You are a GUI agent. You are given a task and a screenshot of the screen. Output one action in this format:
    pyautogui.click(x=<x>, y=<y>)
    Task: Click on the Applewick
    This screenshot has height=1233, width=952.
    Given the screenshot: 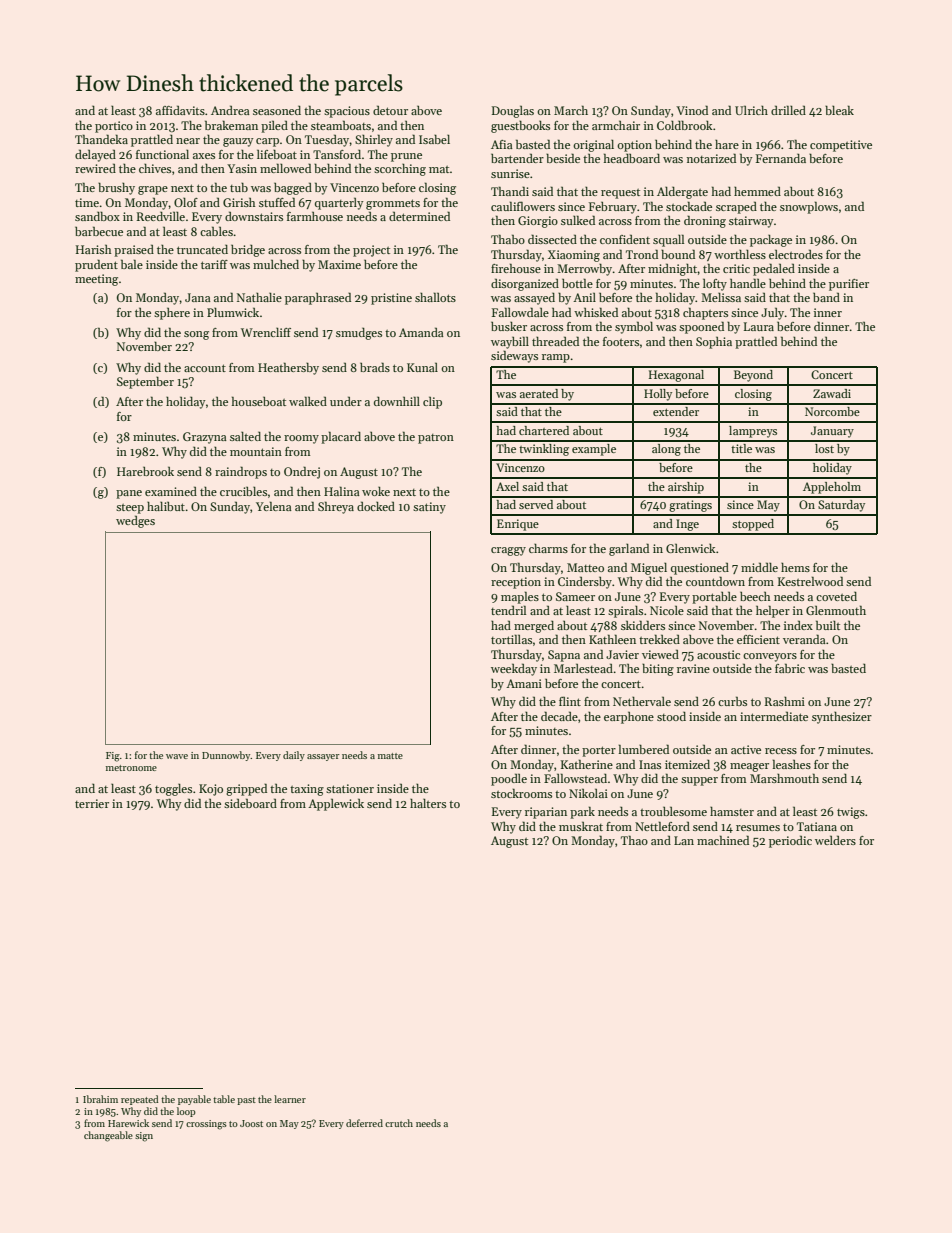 What is the action you would take?
    pyautogui.click(x=336, y=804)
